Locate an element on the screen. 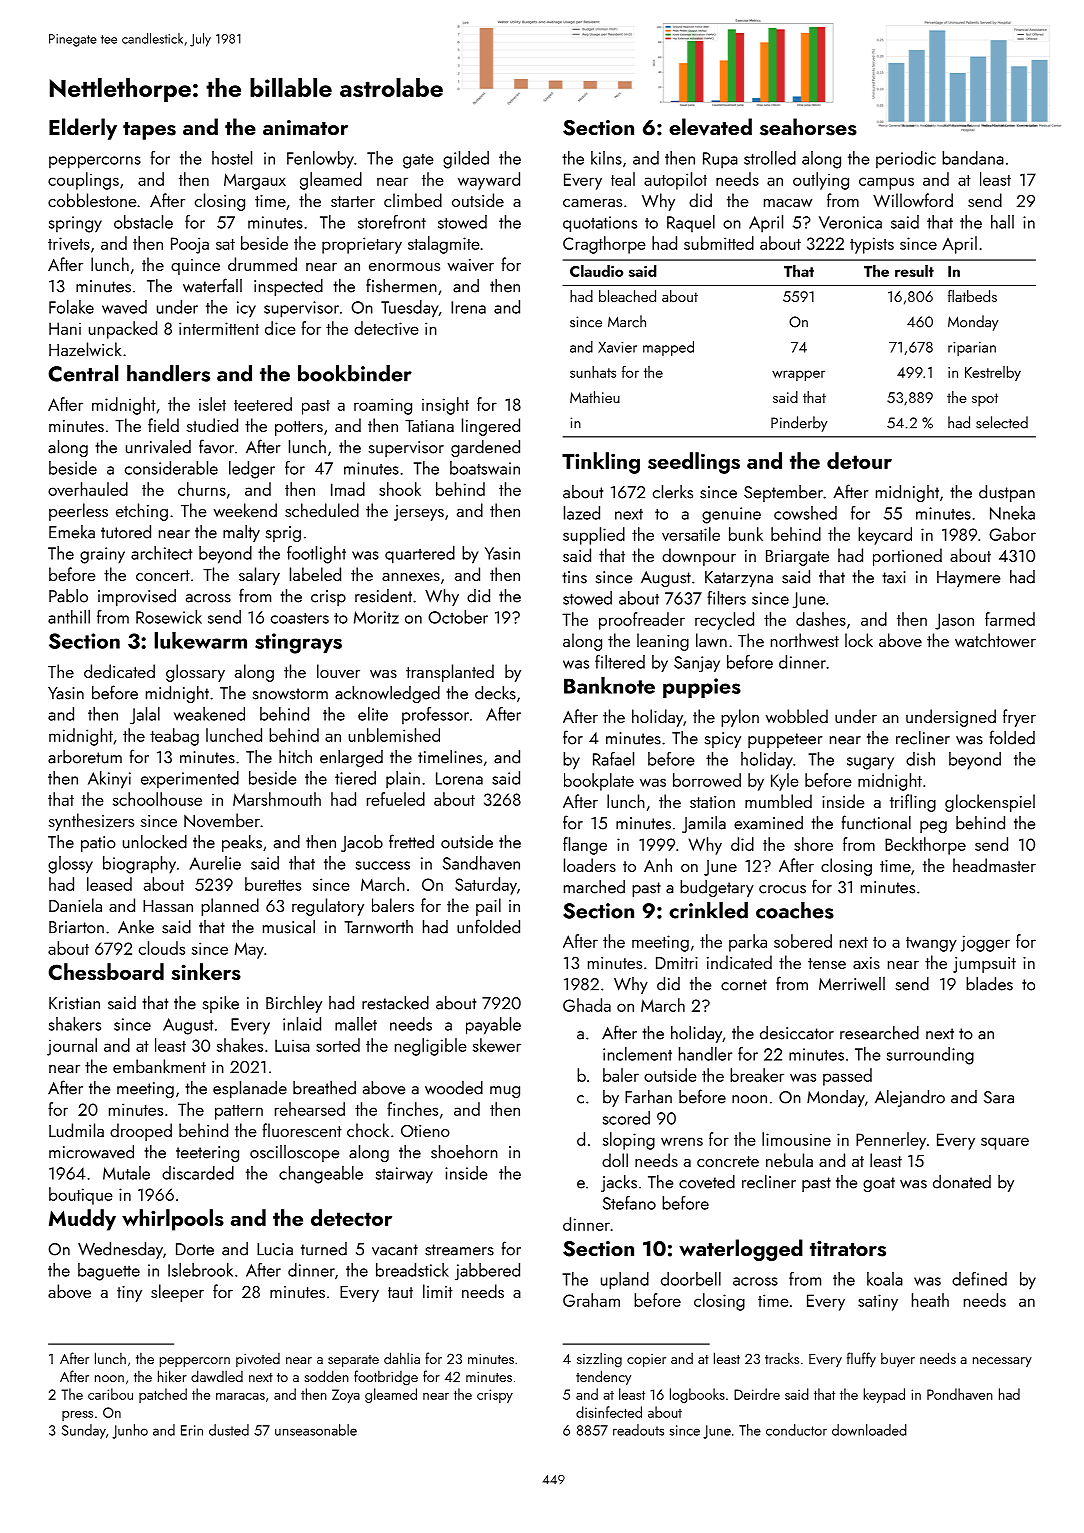  mapped is located at coordinates (668, 348).
